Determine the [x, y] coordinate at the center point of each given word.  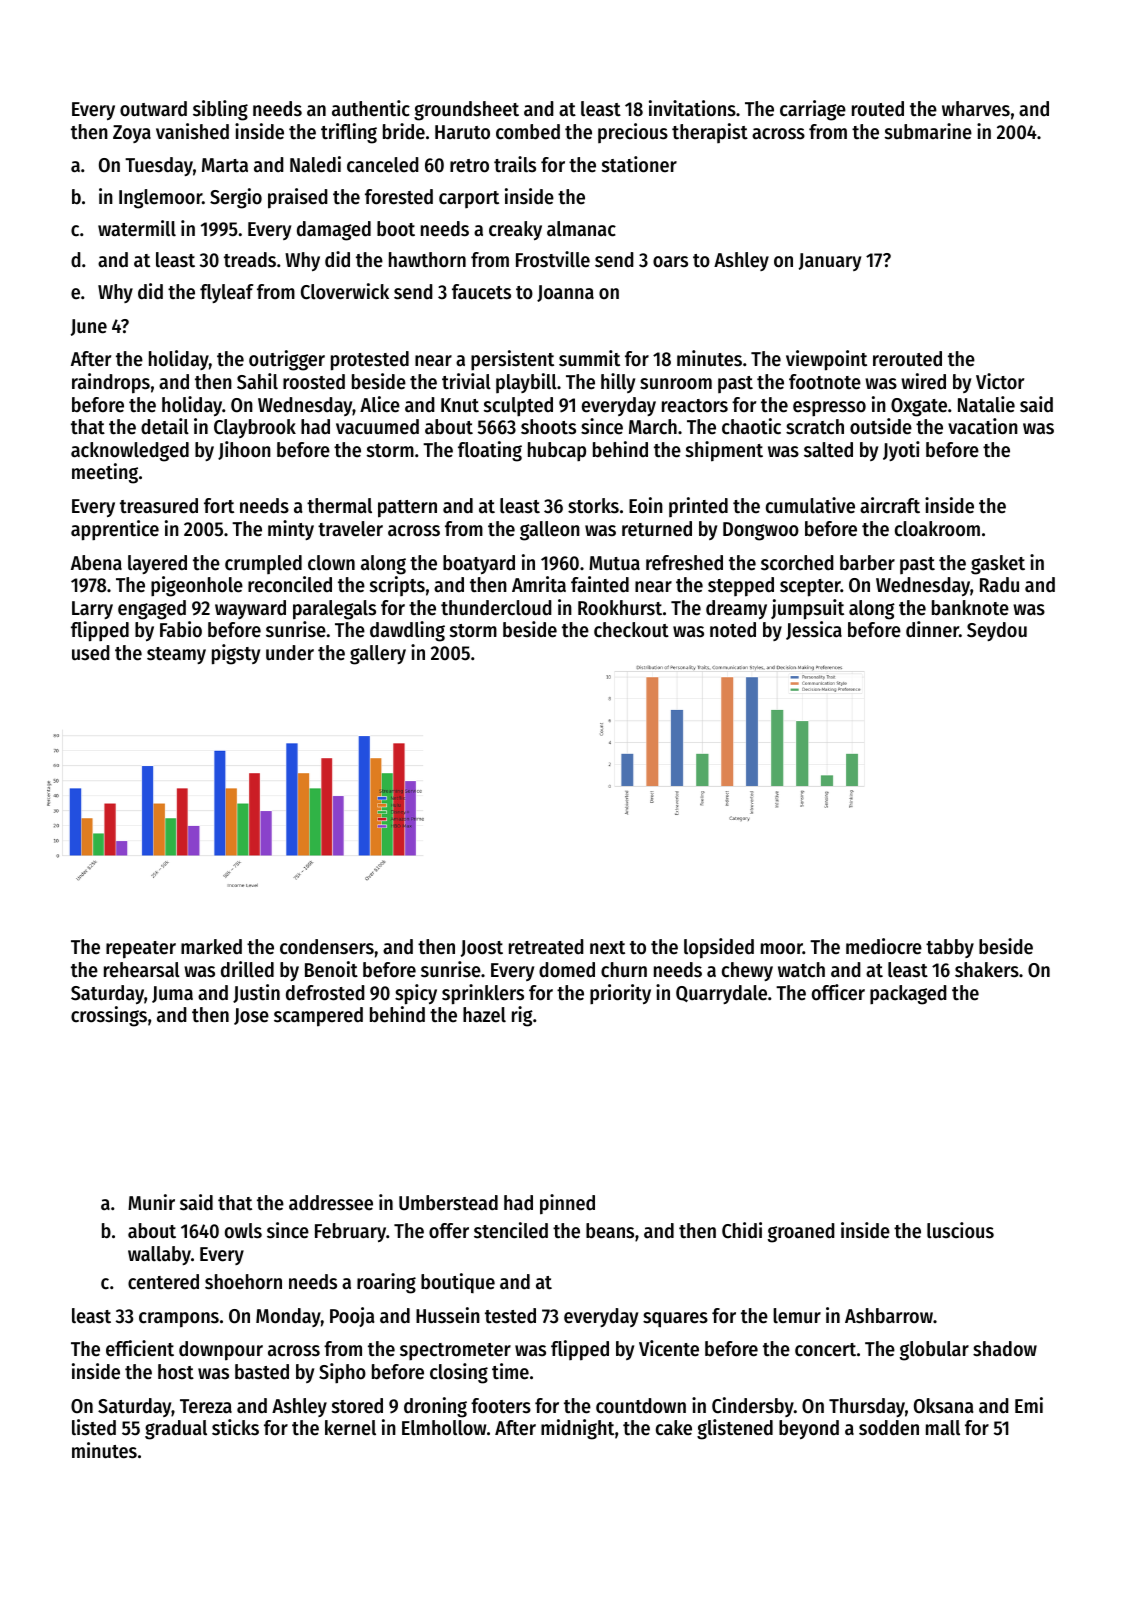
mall [943, 1428]
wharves [976, 109]
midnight [577, 1429]
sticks [235, 1427]
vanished [192, 131]
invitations [692, 108]
